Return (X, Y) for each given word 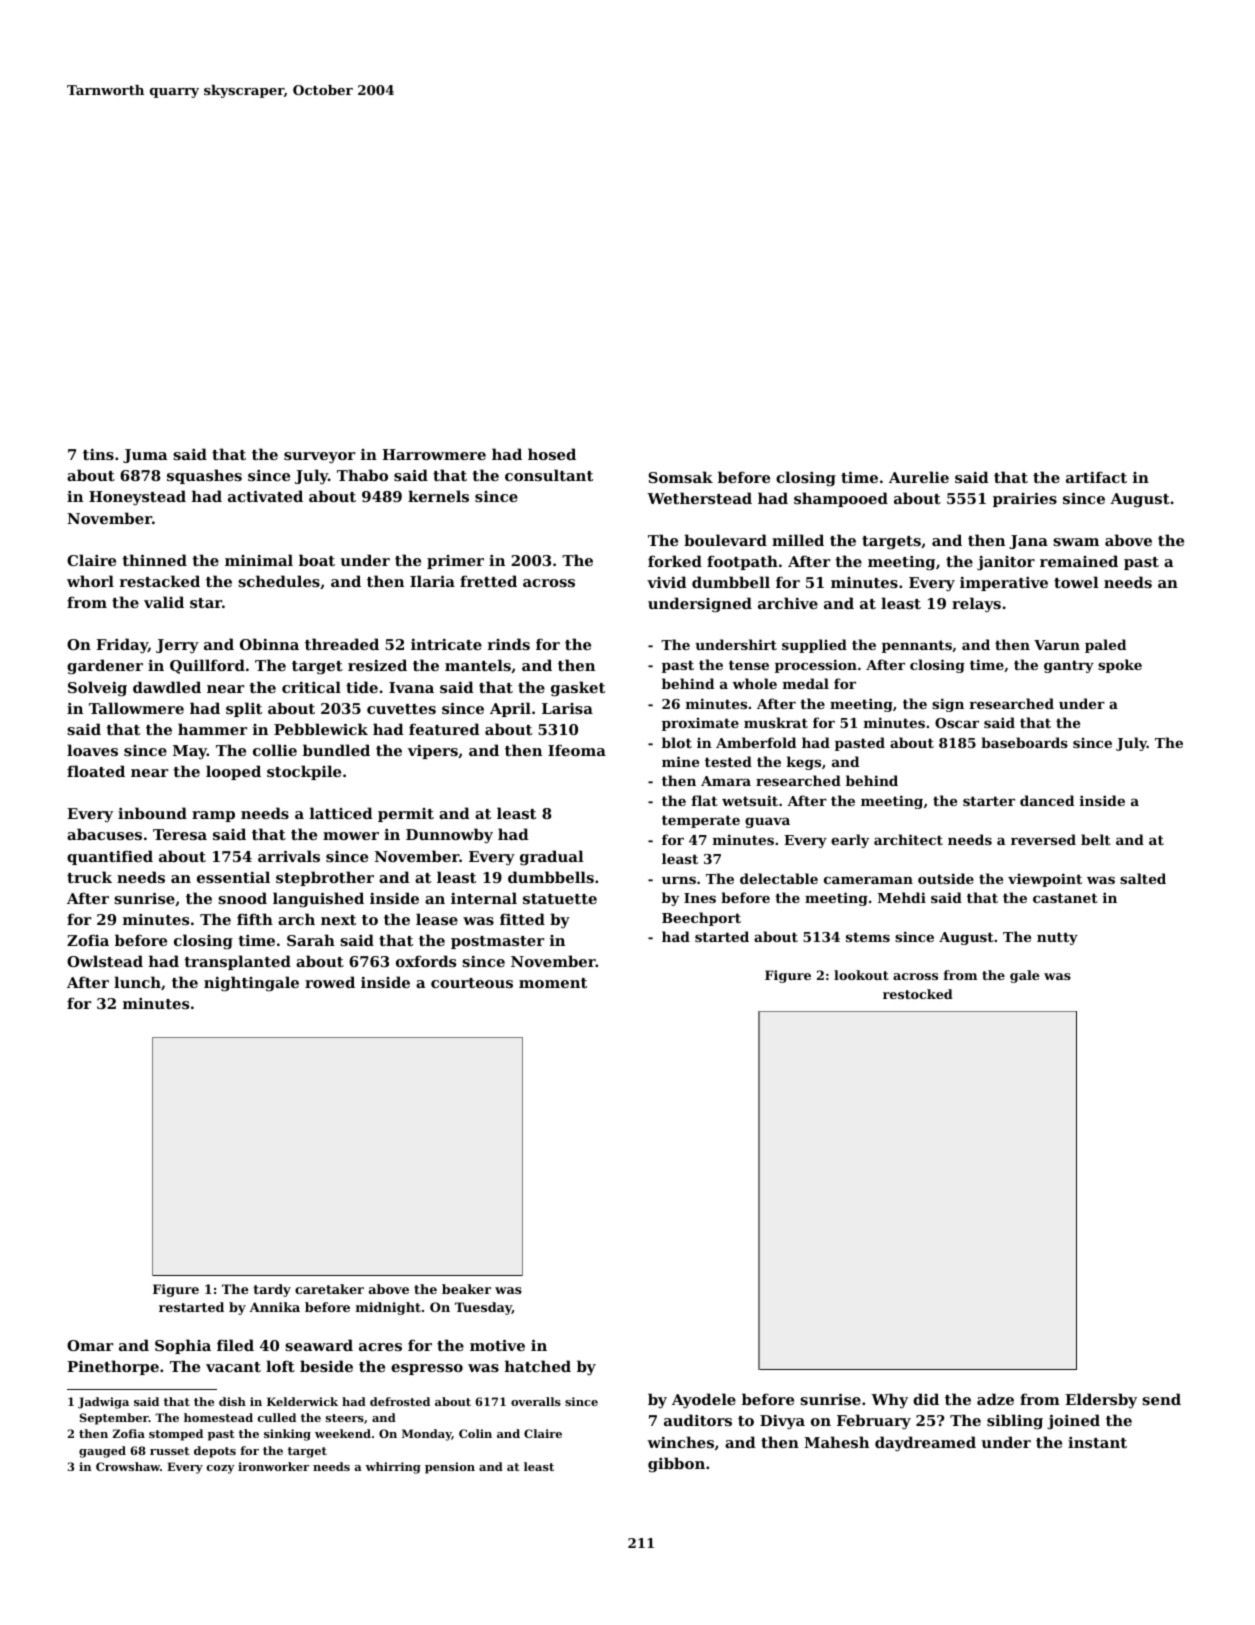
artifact (1096, 477)
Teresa (180, 834)
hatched (538, 1366)
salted (1143, 878)
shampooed (841, 499)
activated (265, 496)
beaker (466, 1289)
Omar (90, 1345)
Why (889, 1401)
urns (679, 880)
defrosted (400, 1401)
